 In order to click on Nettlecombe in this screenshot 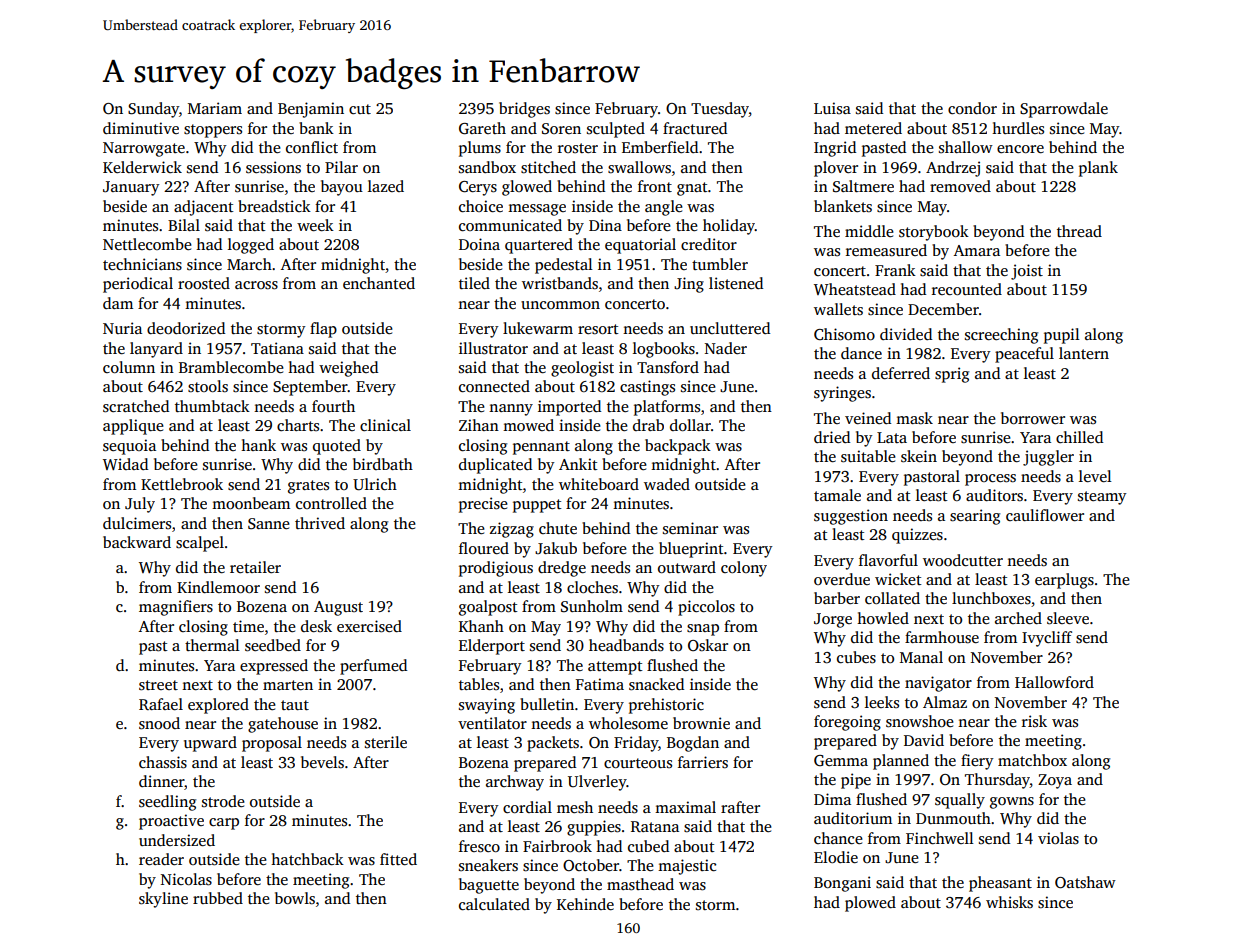, I will do `click(147, 244)`.
